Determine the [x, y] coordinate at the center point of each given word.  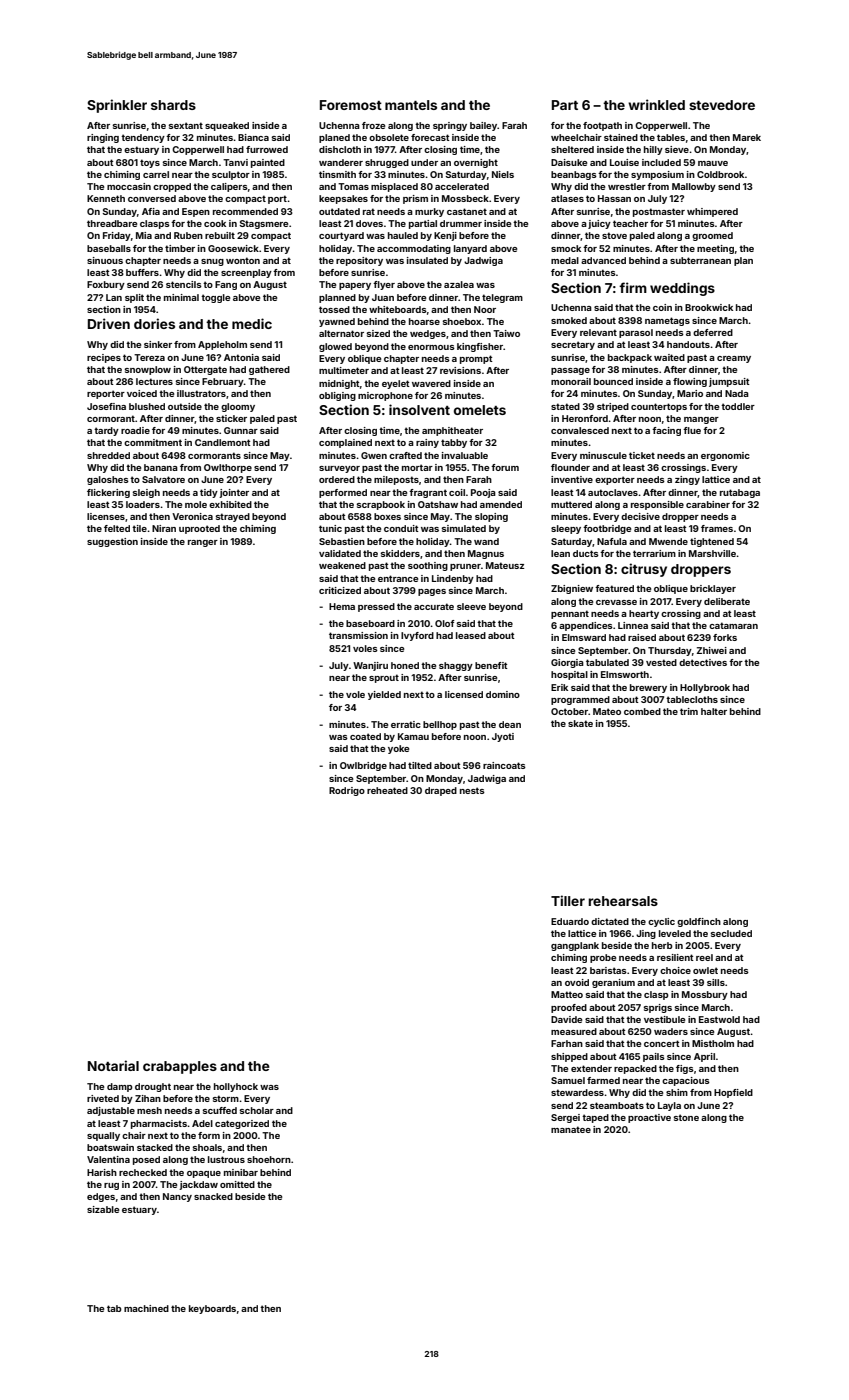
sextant [186, 125]
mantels [411, 105]
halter [714, 711]
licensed [464, 694]
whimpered [712, 212]
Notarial [113, 1065]
